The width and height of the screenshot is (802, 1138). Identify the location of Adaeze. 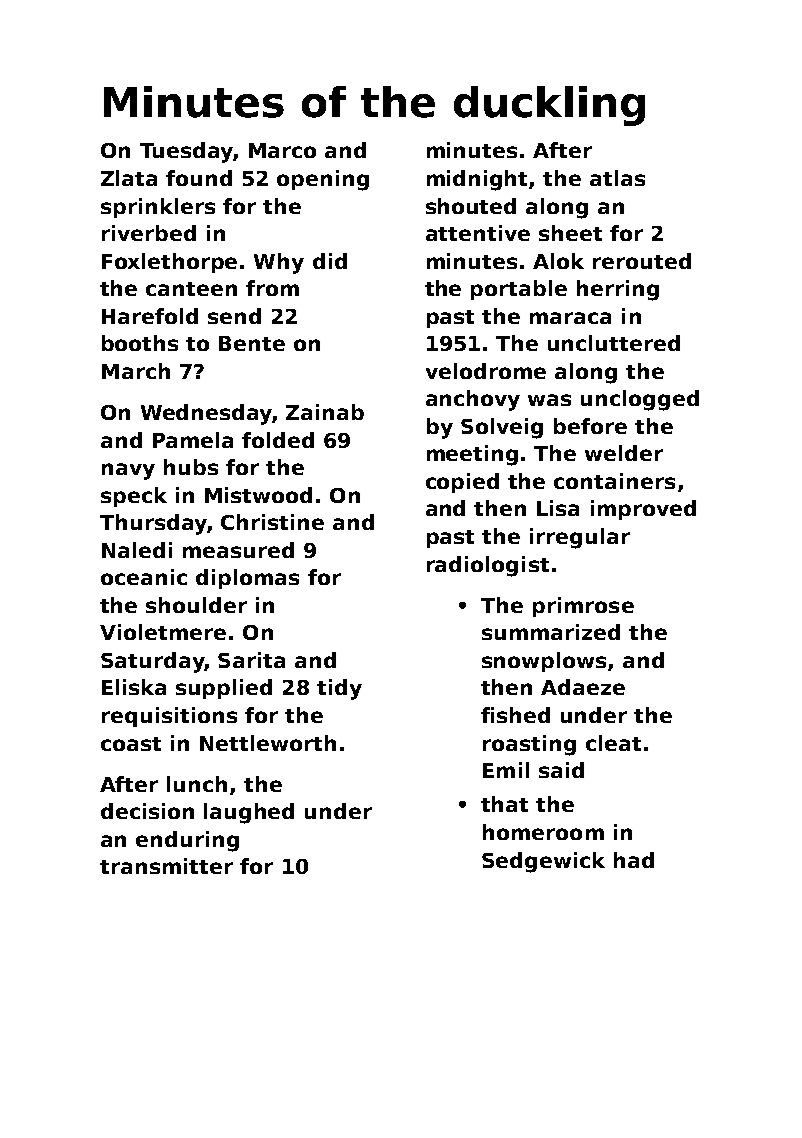
(583, 687).
